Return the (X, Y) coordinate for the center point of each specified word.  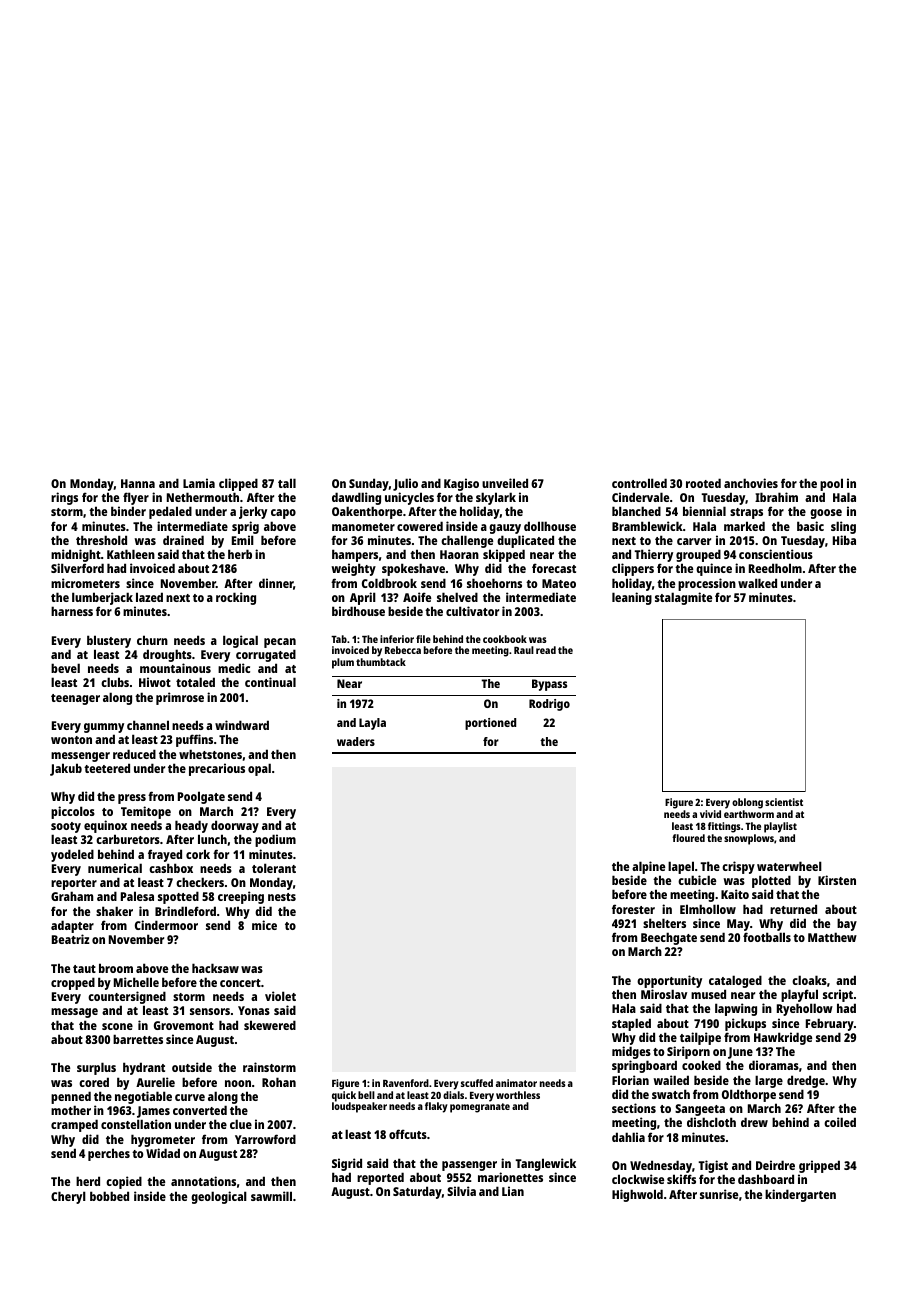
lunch (212, 839)
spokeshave (413, 569)
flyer (136, 499)
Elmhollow (708, 909)
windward (242, 725)
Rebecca (403, 650)
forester (633, 909)
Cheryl (68, 1197)
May (738, 925)
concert (240, 983)
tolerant (274, 868)
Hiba (844, 540)
